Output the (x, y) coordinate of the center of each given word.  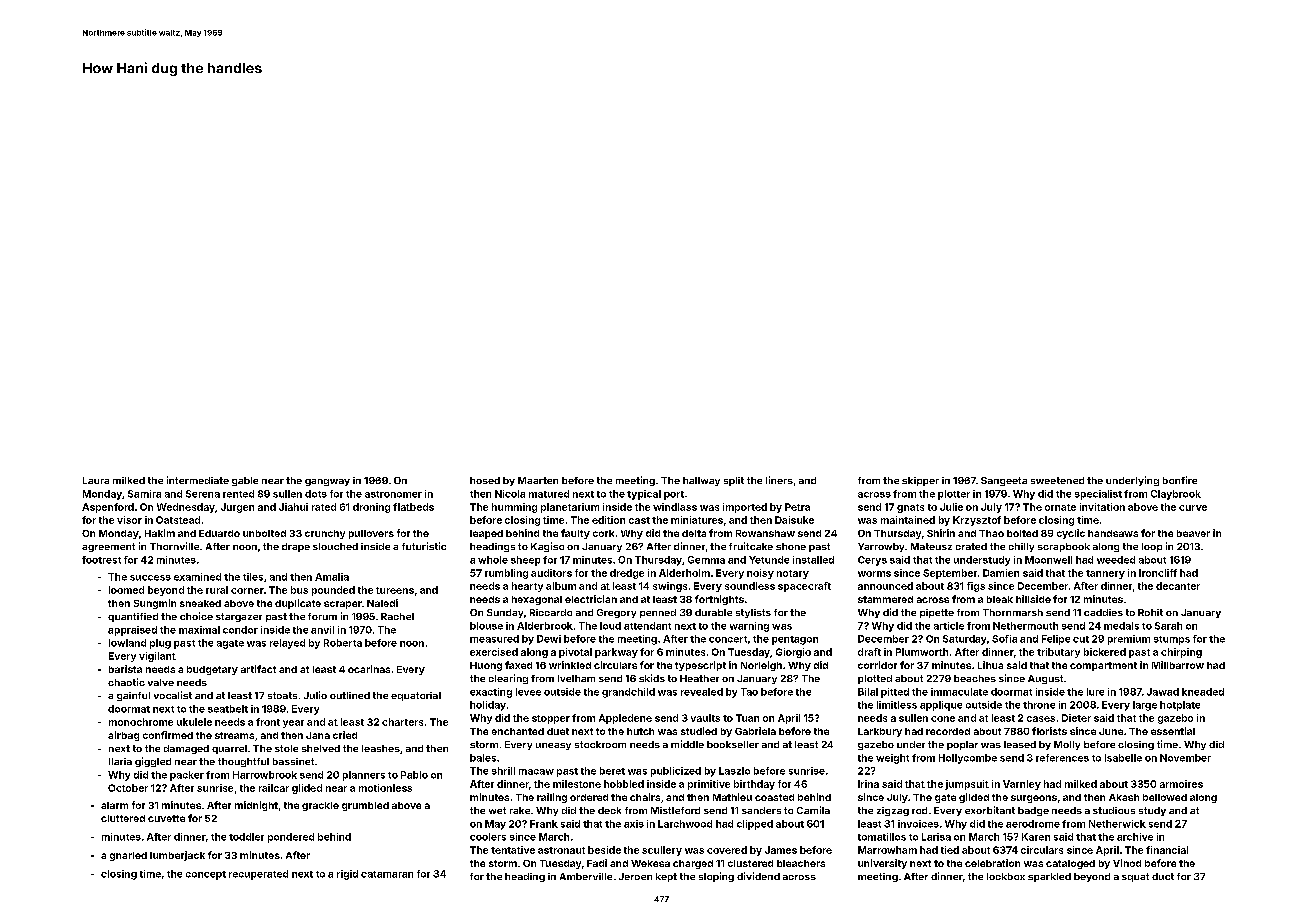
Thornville (174, 546)
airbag (123, 736)
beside (604, 850)
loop (1152, 547)
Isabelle (1123, 758)
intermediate (198, 480)
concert (728, 639)
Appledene (625, 719)
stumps (1172, 640)
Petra (797, 507)
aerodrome (1033, 824)
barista (125, 669)
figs (976, 587)
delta (694, 533)
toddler (246, 837)
